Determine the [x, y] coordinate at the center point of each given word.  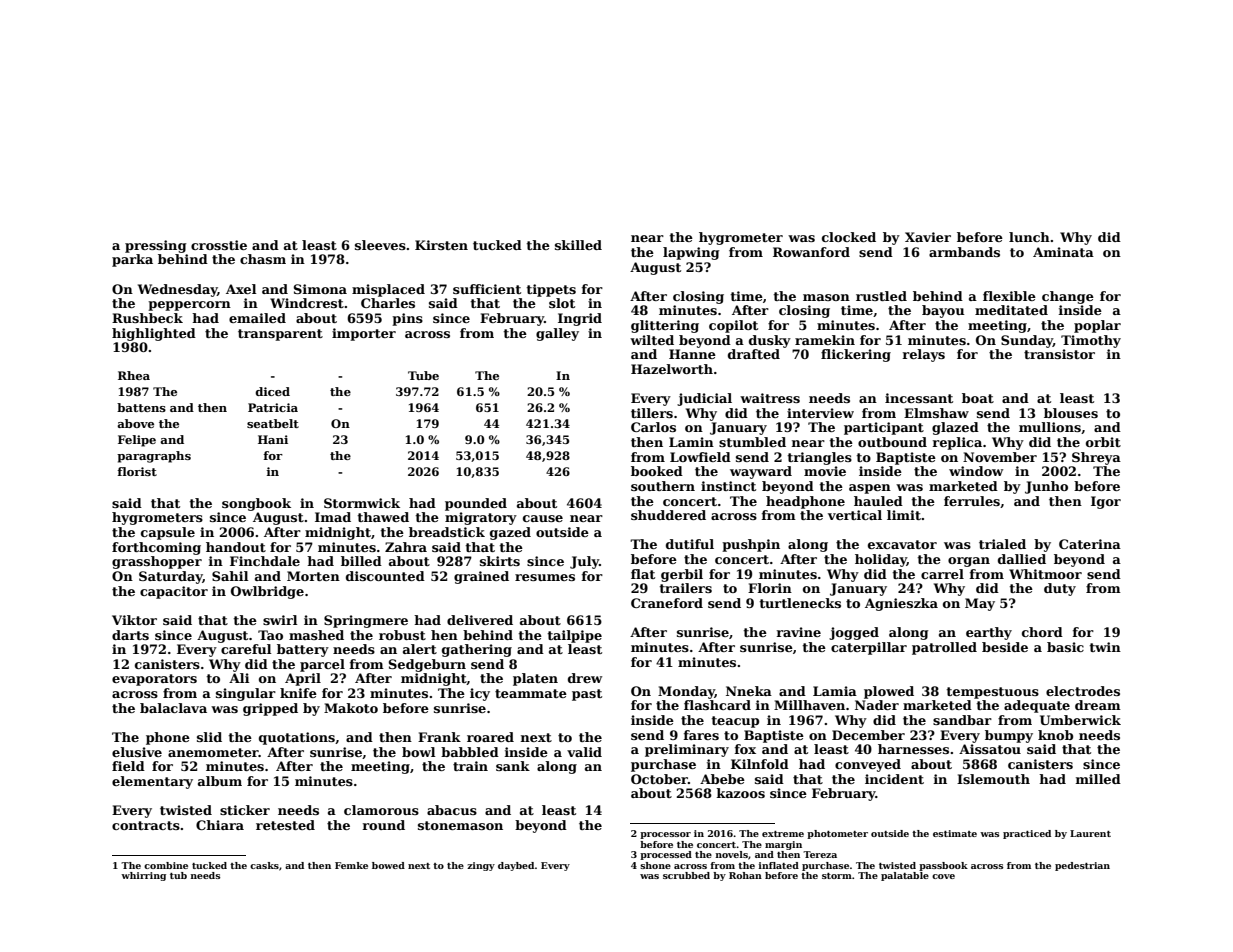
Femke [351, 865]
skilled [578, 245]
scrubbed [686, 875]
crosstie [219, 245]
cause [543, 518]
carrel [942, 574]
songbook [256, 504]
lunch [1029, 237]
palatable [905, 876]
